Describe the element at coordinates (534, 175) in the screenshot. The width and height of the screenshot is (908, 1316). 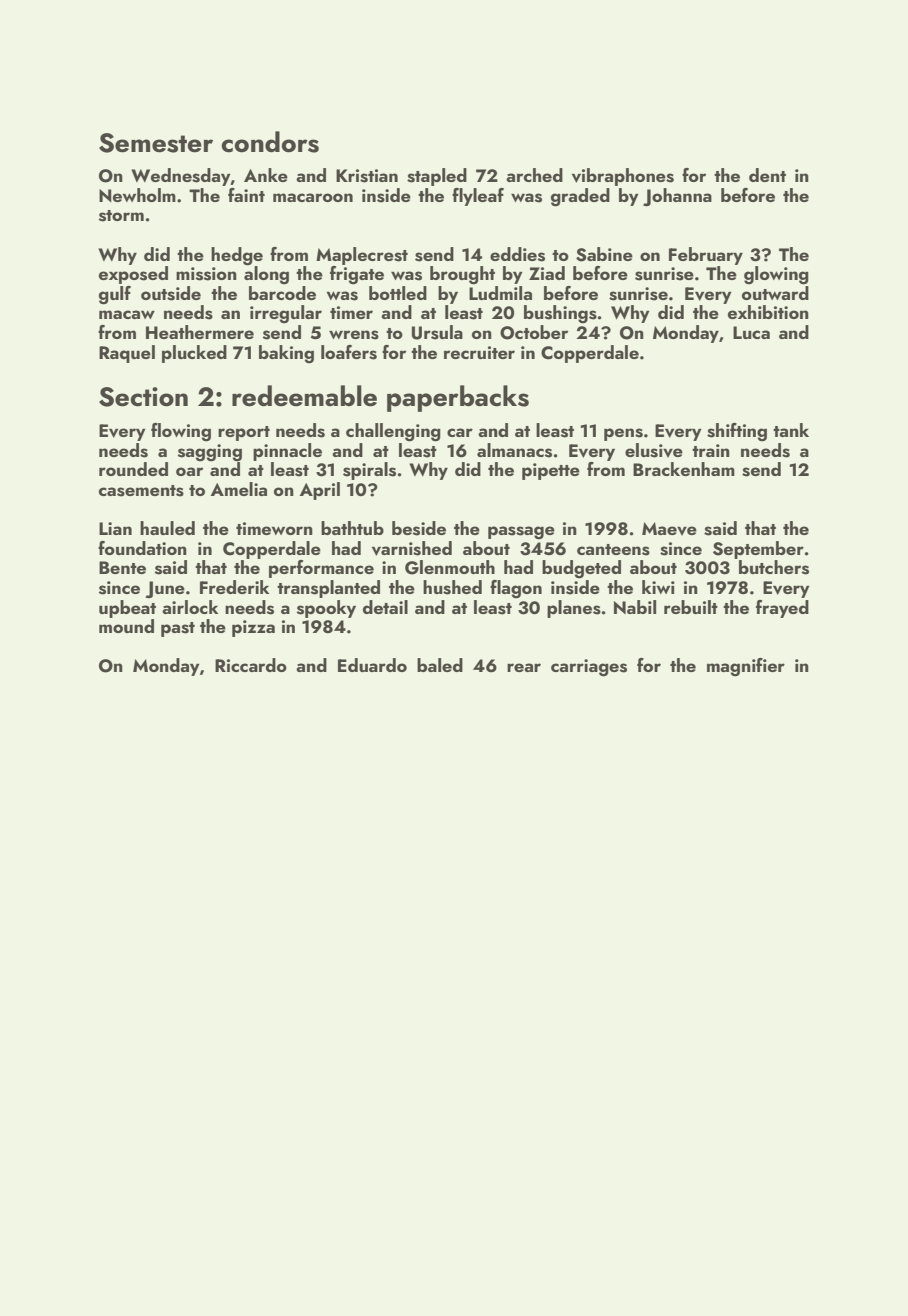
I see `arched` at that location.
